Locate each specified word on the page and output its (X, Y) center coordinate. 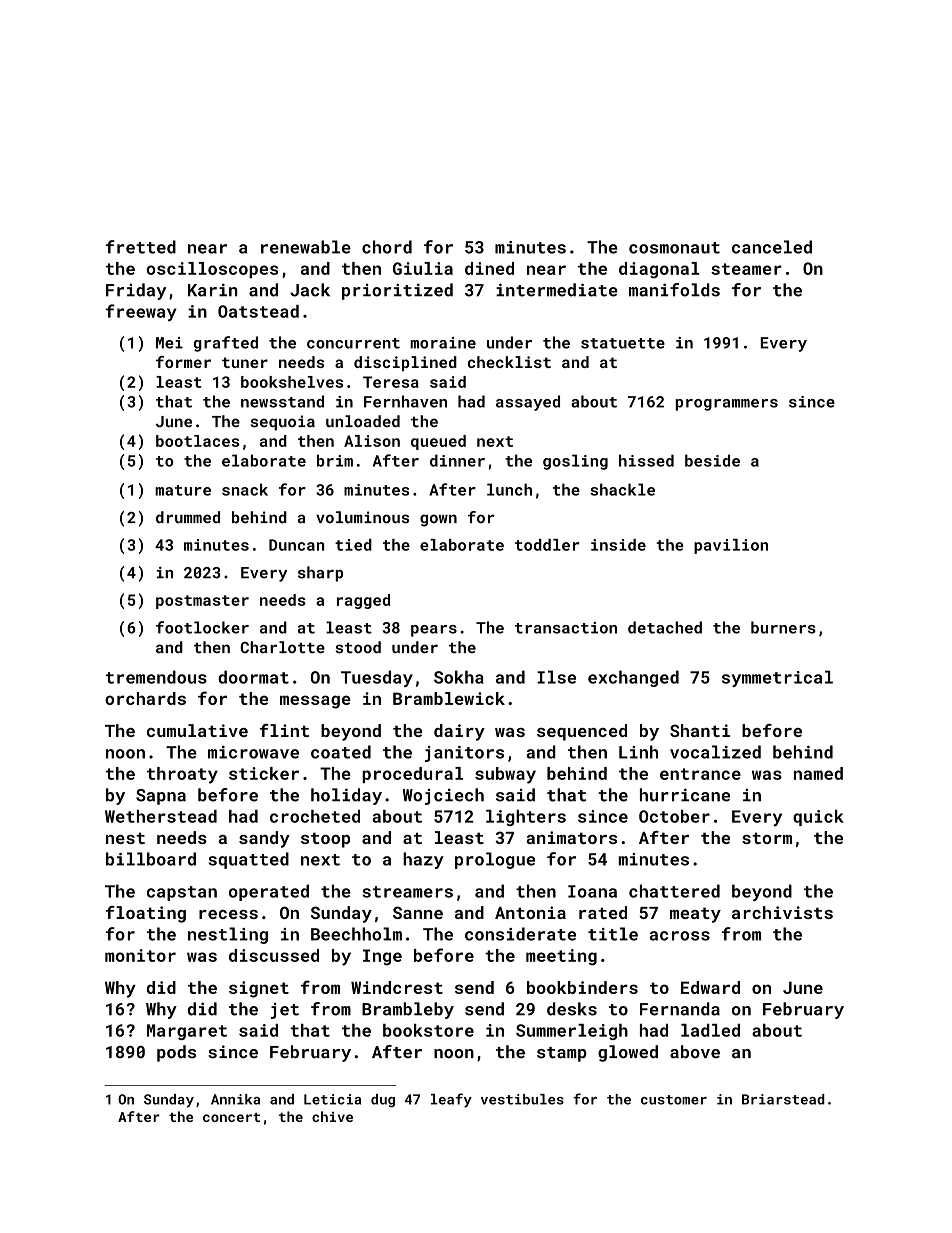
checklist (509, 362)
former (183, 362)
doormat (253, 677)
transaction (566, 628)
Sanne (418, 912)
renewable (306, 247)
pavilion (731, 546)
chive (332, 1116)
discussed (274, 955)
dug (383, 1101)
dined (489, 268)
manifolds (674, 290)
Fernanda (680, 1009)
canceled (772, 247)
